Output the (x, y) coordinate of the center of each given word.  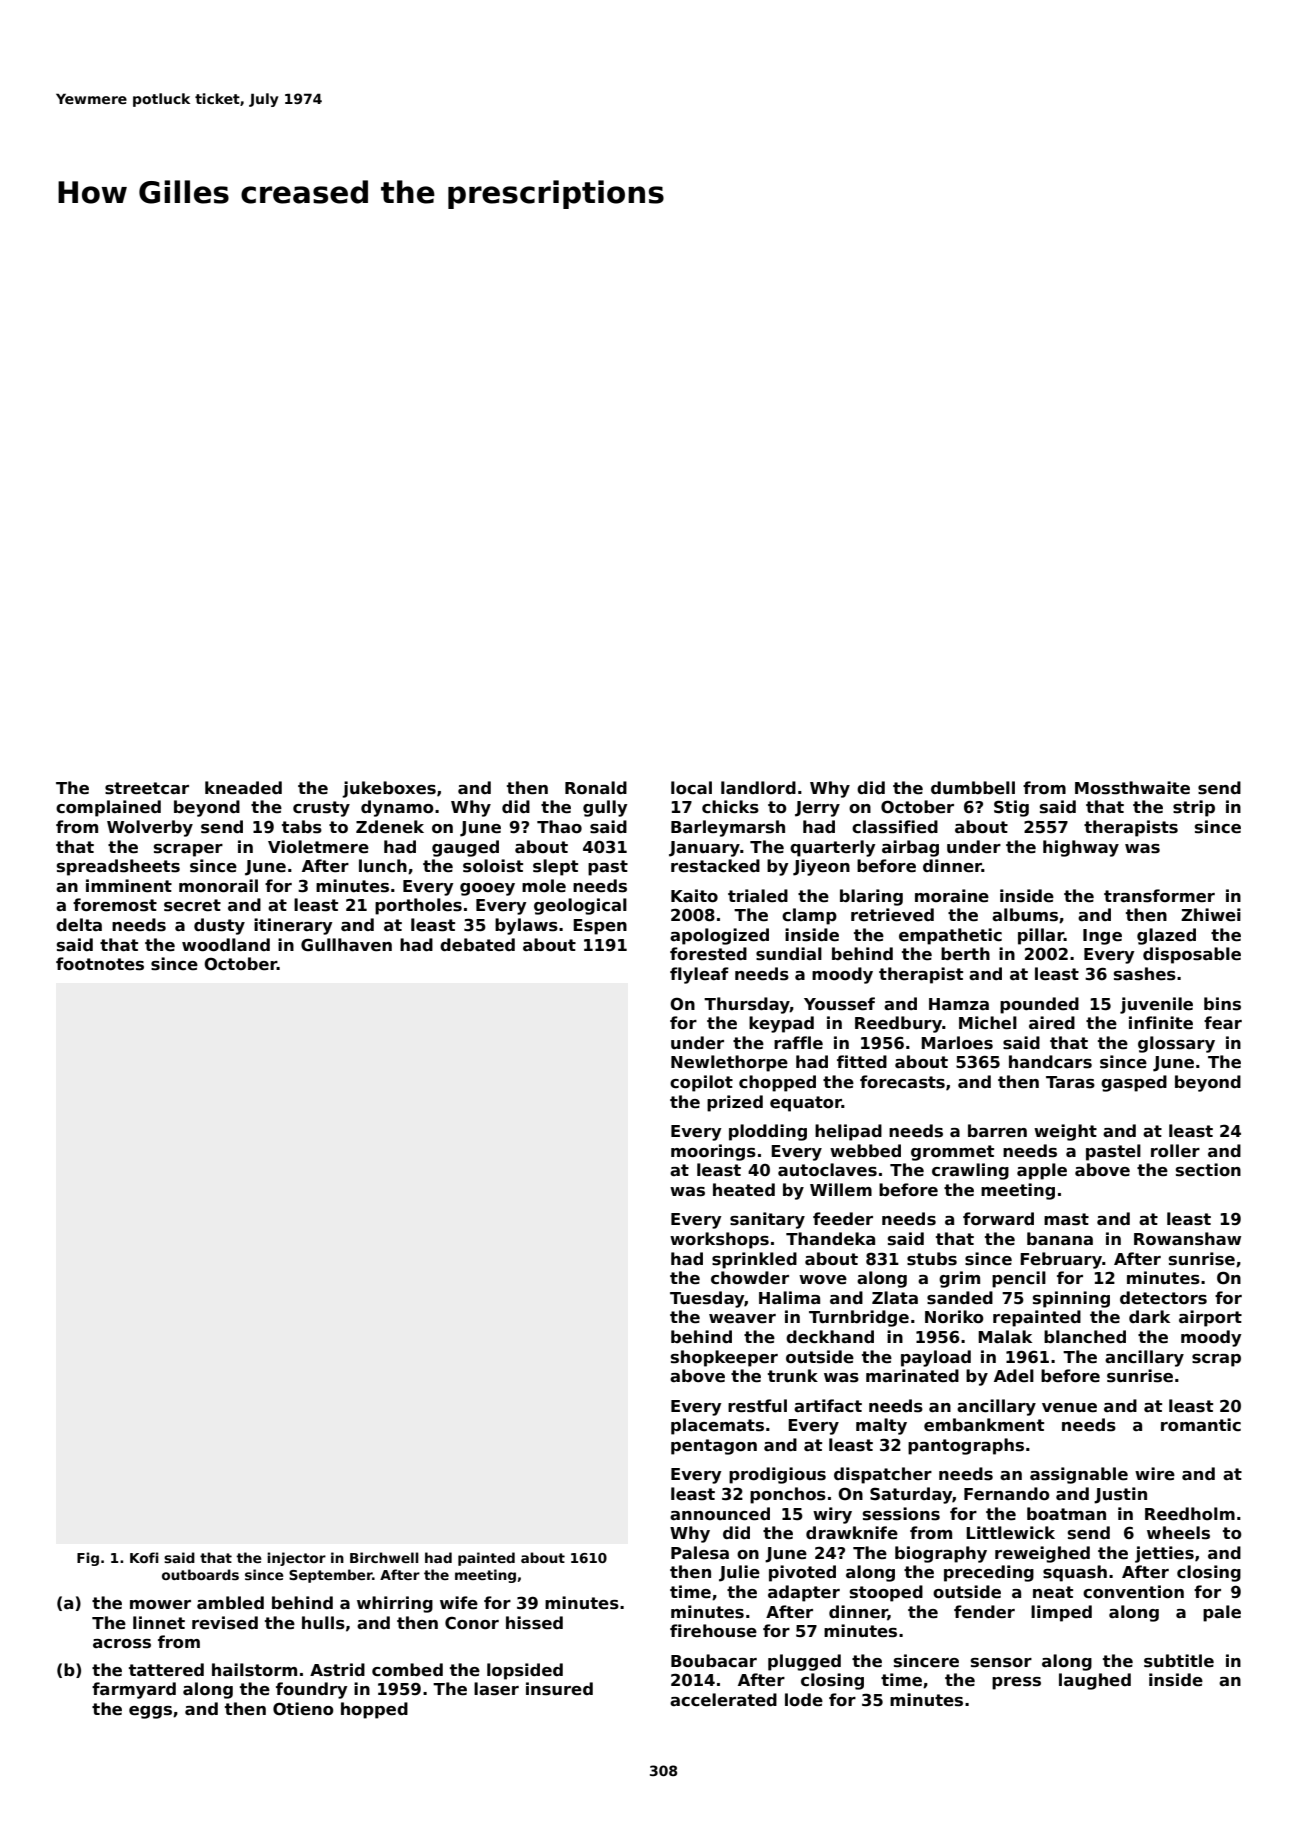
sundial (789, 954)
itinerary (293, 926)
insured (559, 1689)
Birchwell (384, 1557)
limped (1061, 1613)
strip (1194, 808)
